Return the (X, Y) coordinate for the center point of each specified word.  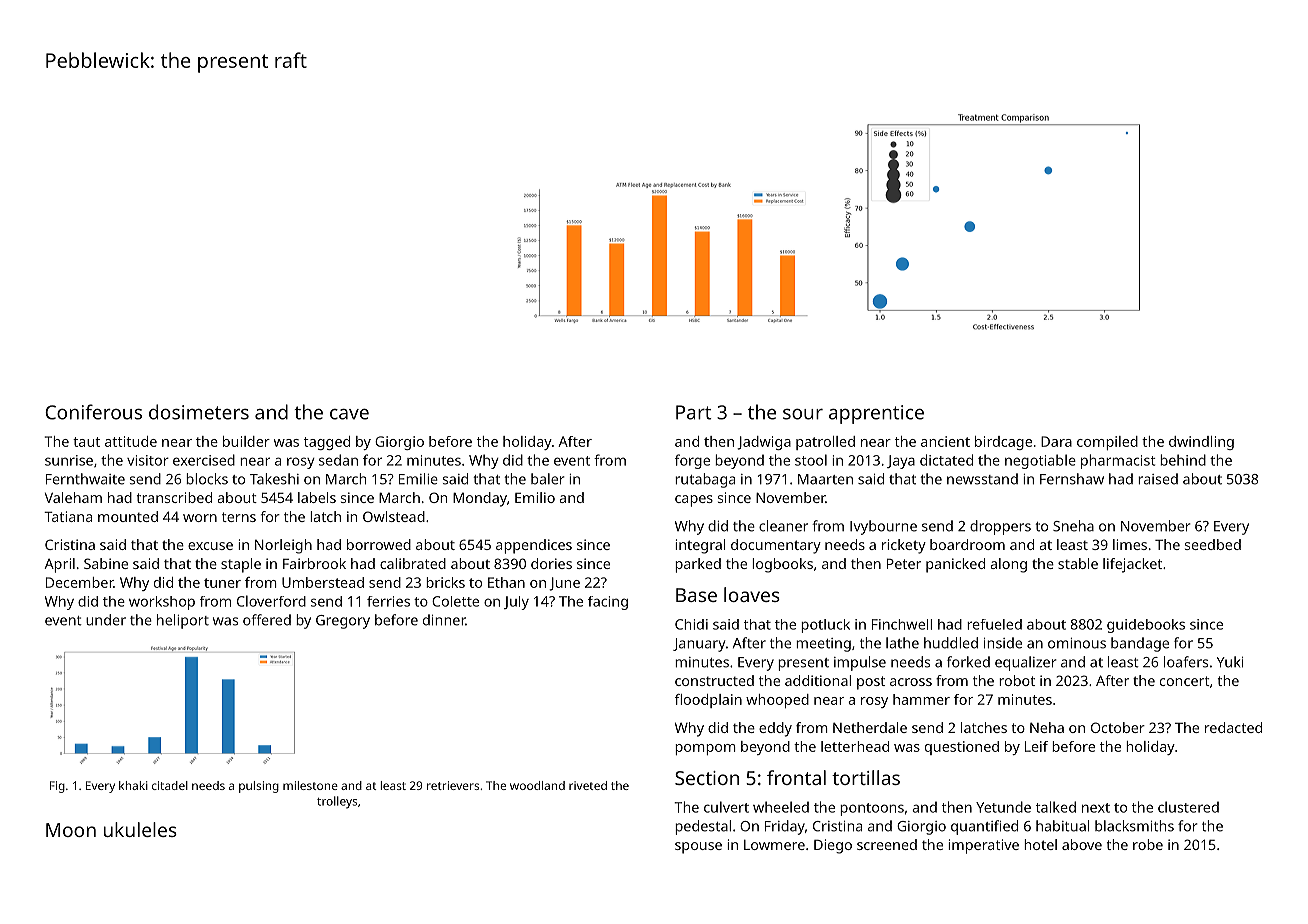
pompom (705, 749)
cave (349, 414)
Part (694, 412)
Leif (1036, 746)
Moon (71, 830)
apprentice (876, 414)
